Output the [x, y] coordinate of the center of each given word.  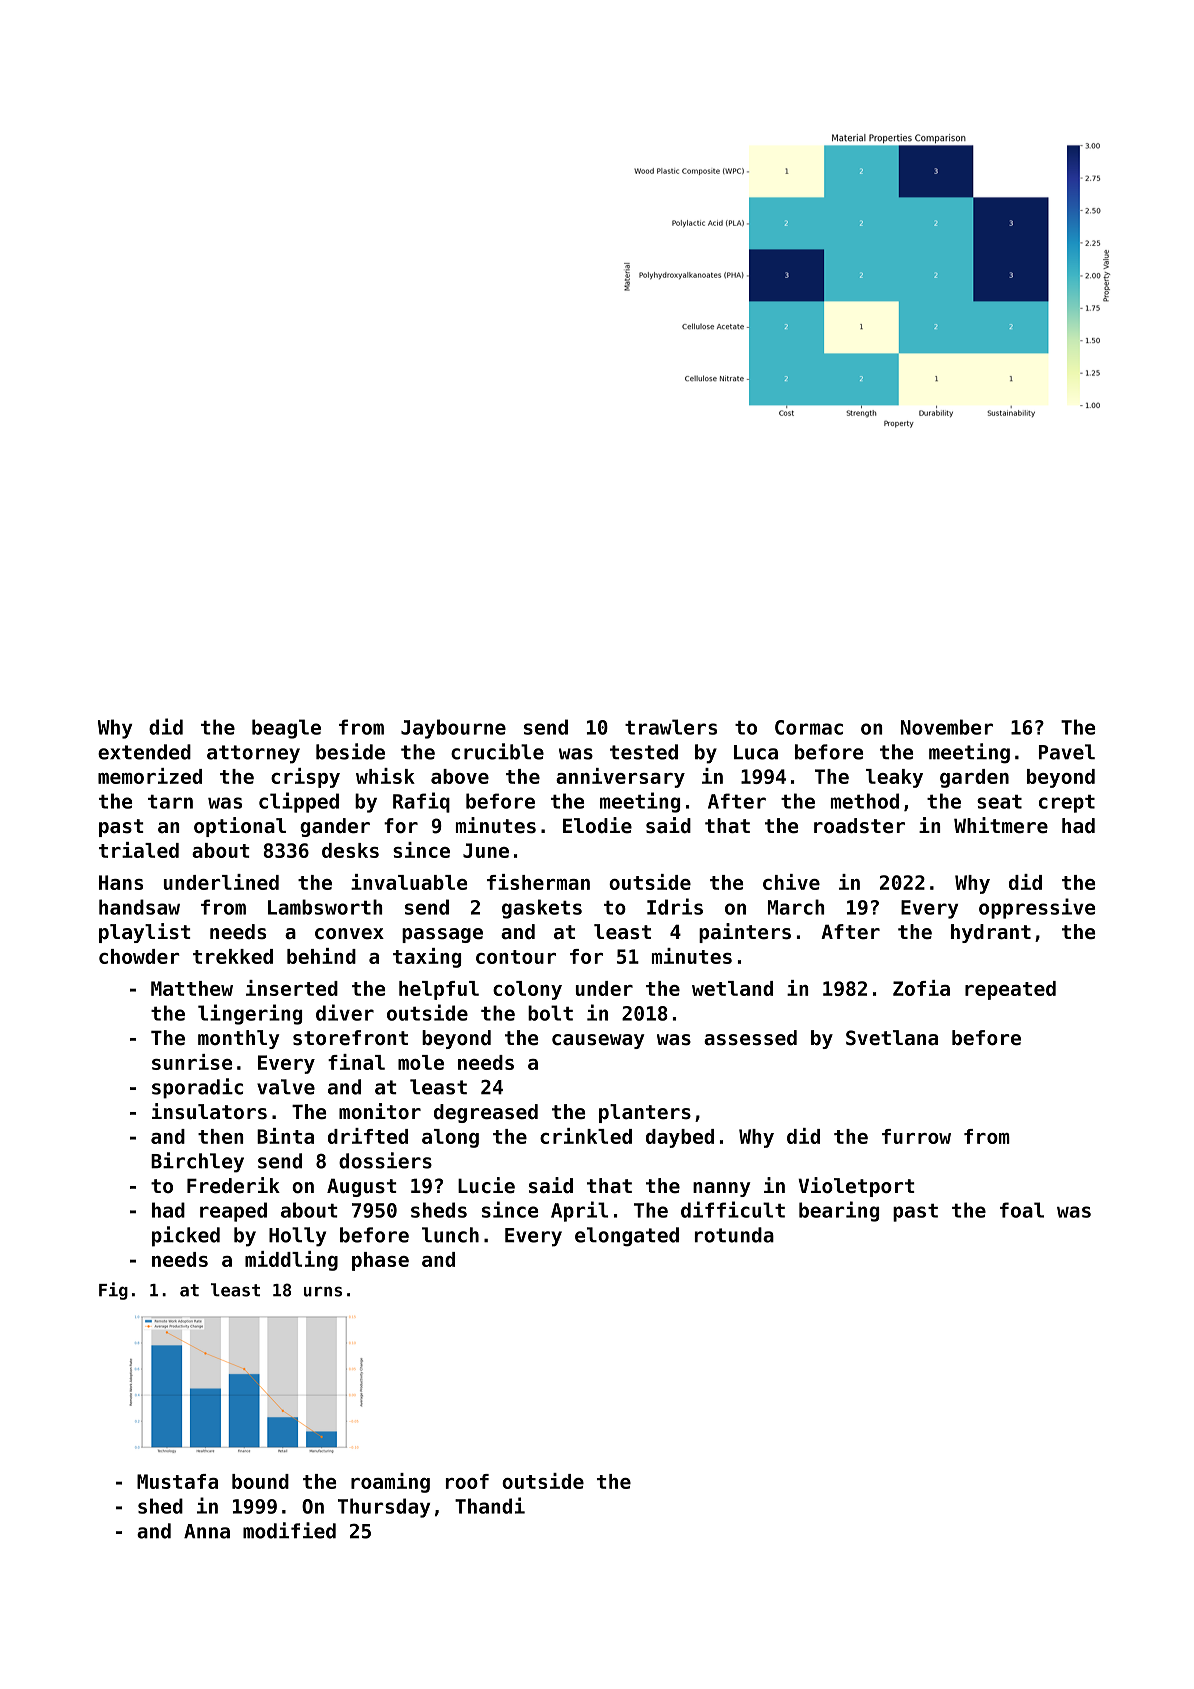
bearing [839, 1211]
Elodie [597, 825]
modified [289, 1530]
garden [974, 778]
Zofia [921, 988]
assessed [750, 1038]
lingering [250, 1014]
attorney [253, 754]
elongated [627, 1237]
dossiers [385, 1160]
